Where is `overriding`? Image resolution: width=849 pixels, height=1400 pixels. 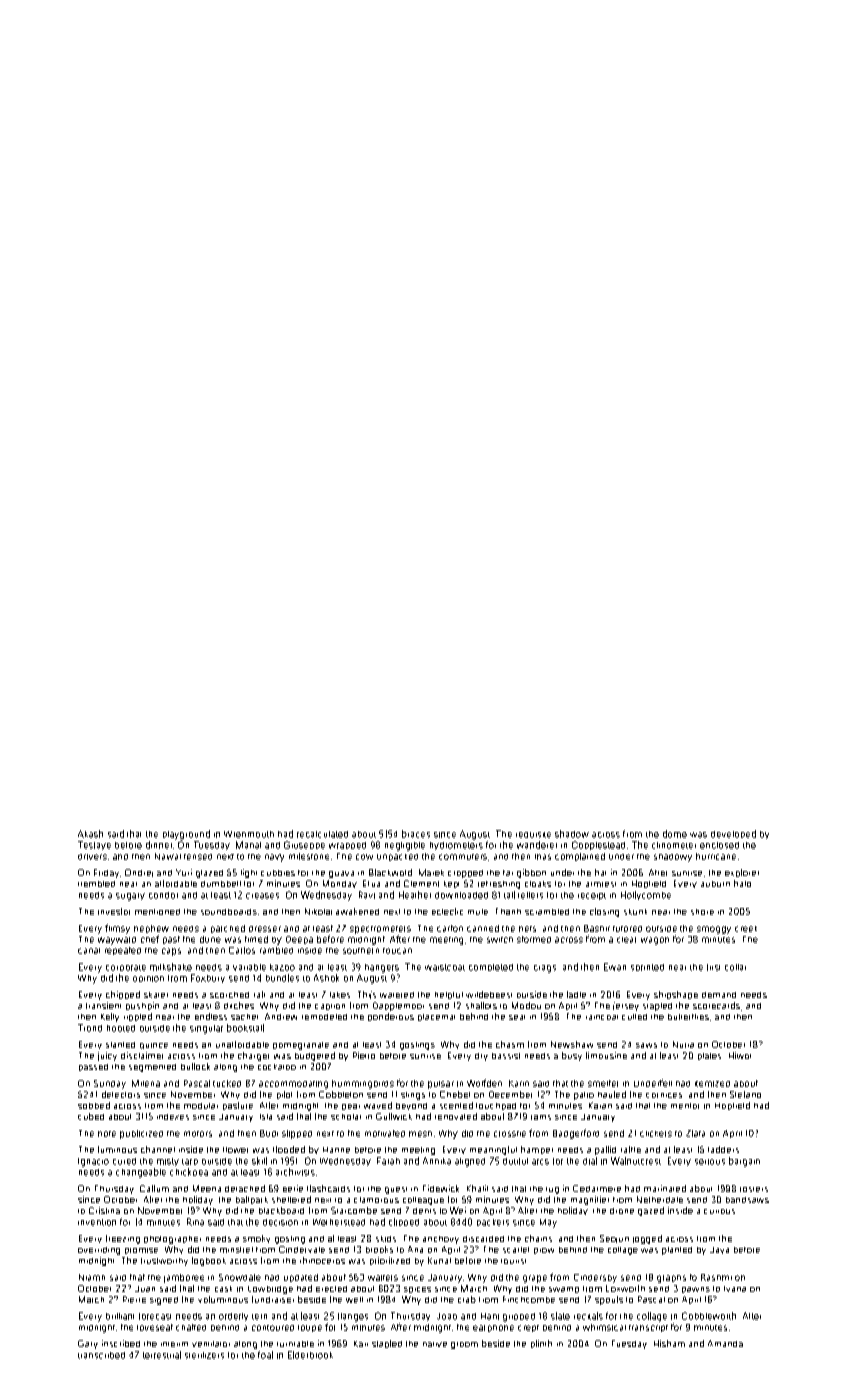 overriding is located at coordinates (99, 1251).
